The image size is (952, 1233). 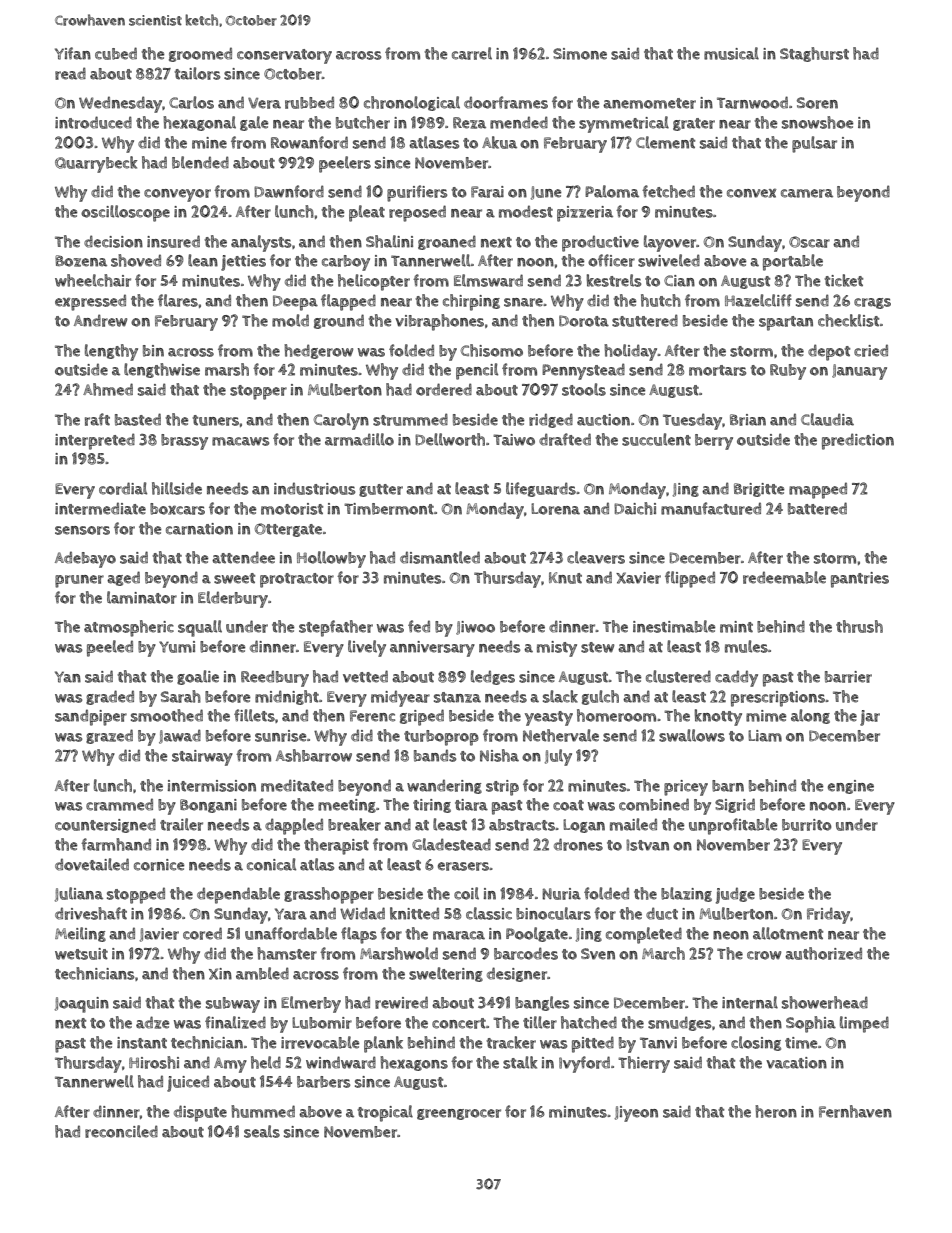 What do you see at coordinates (526, 953) in the document?
I see `barcodes` at bounding box center [526, 953].
